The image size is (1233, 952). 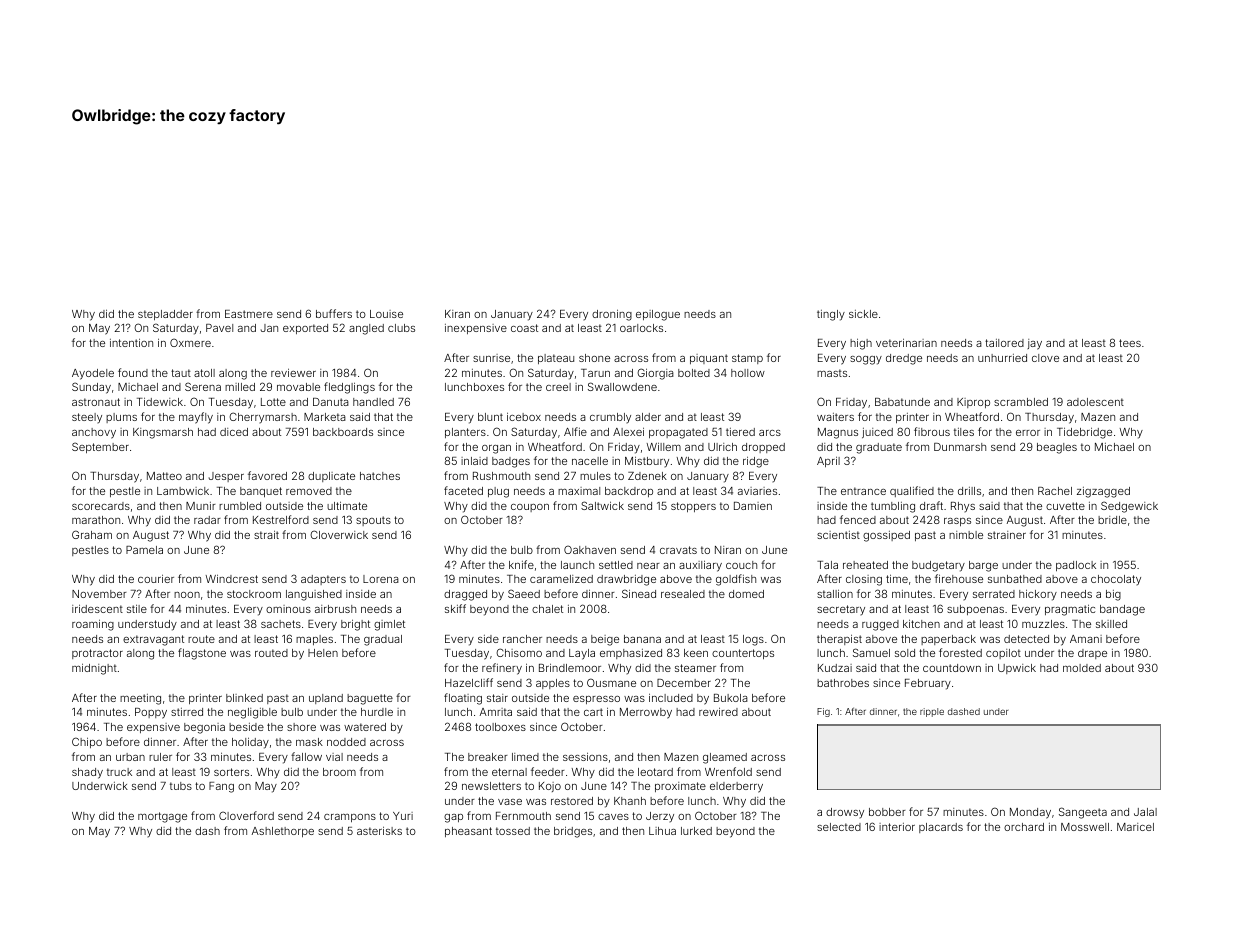 I want to click on refinery, so click(x=502, y=669).
